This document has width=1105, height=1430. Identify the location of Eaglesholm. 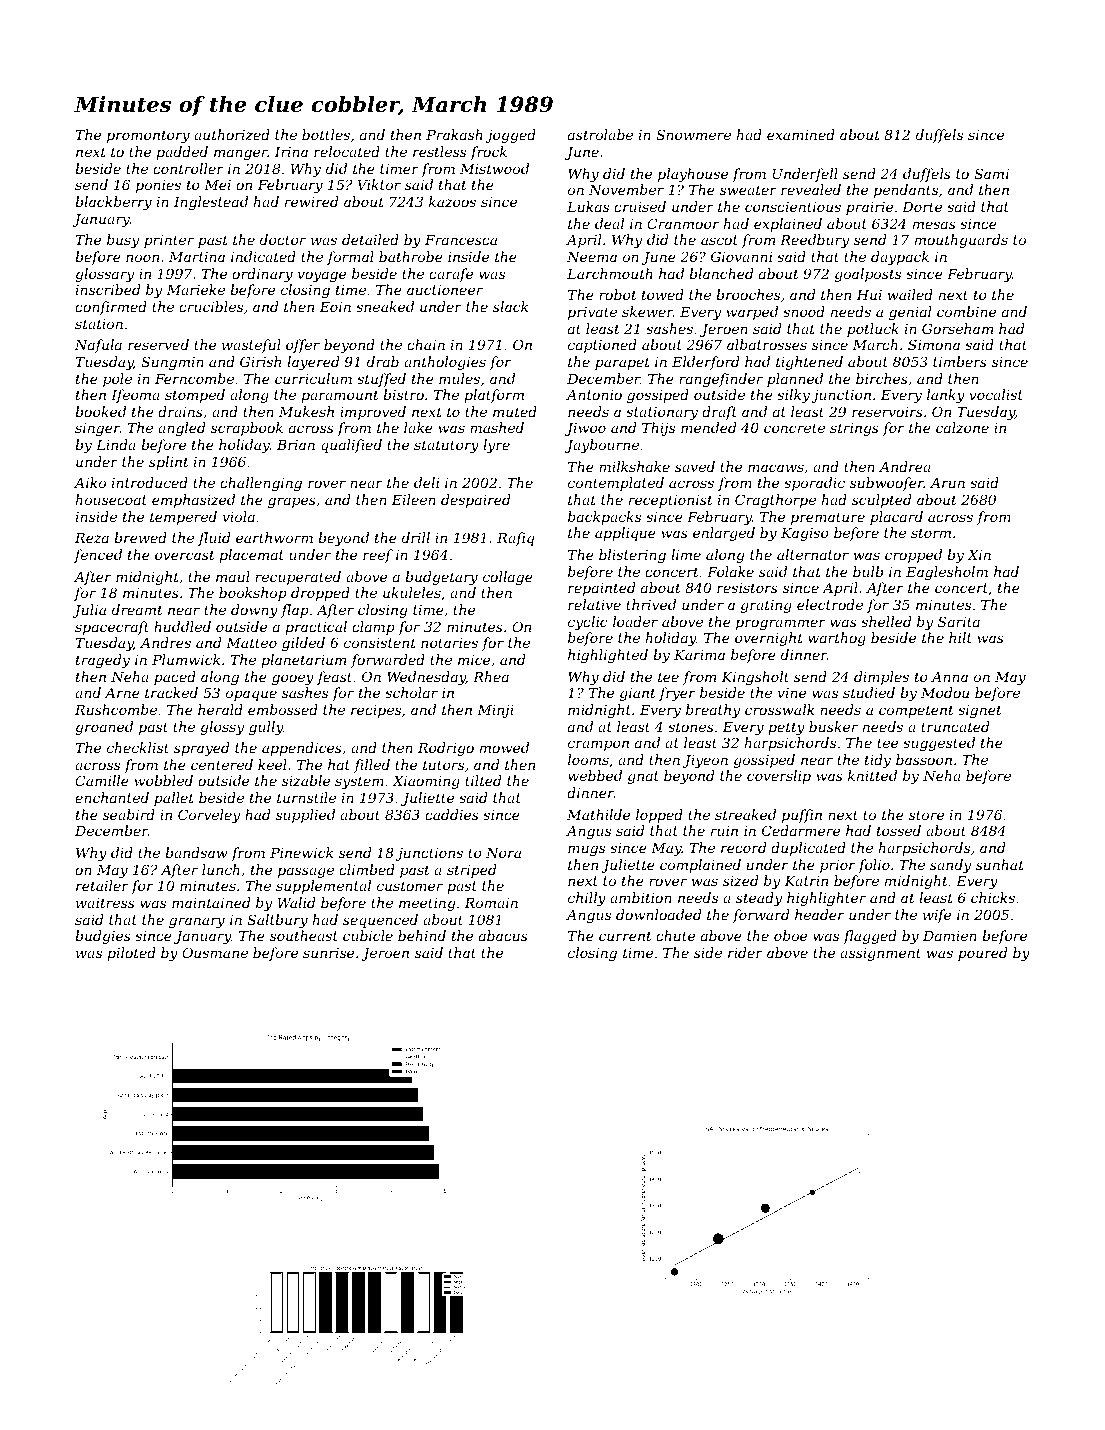
(947, 573).
